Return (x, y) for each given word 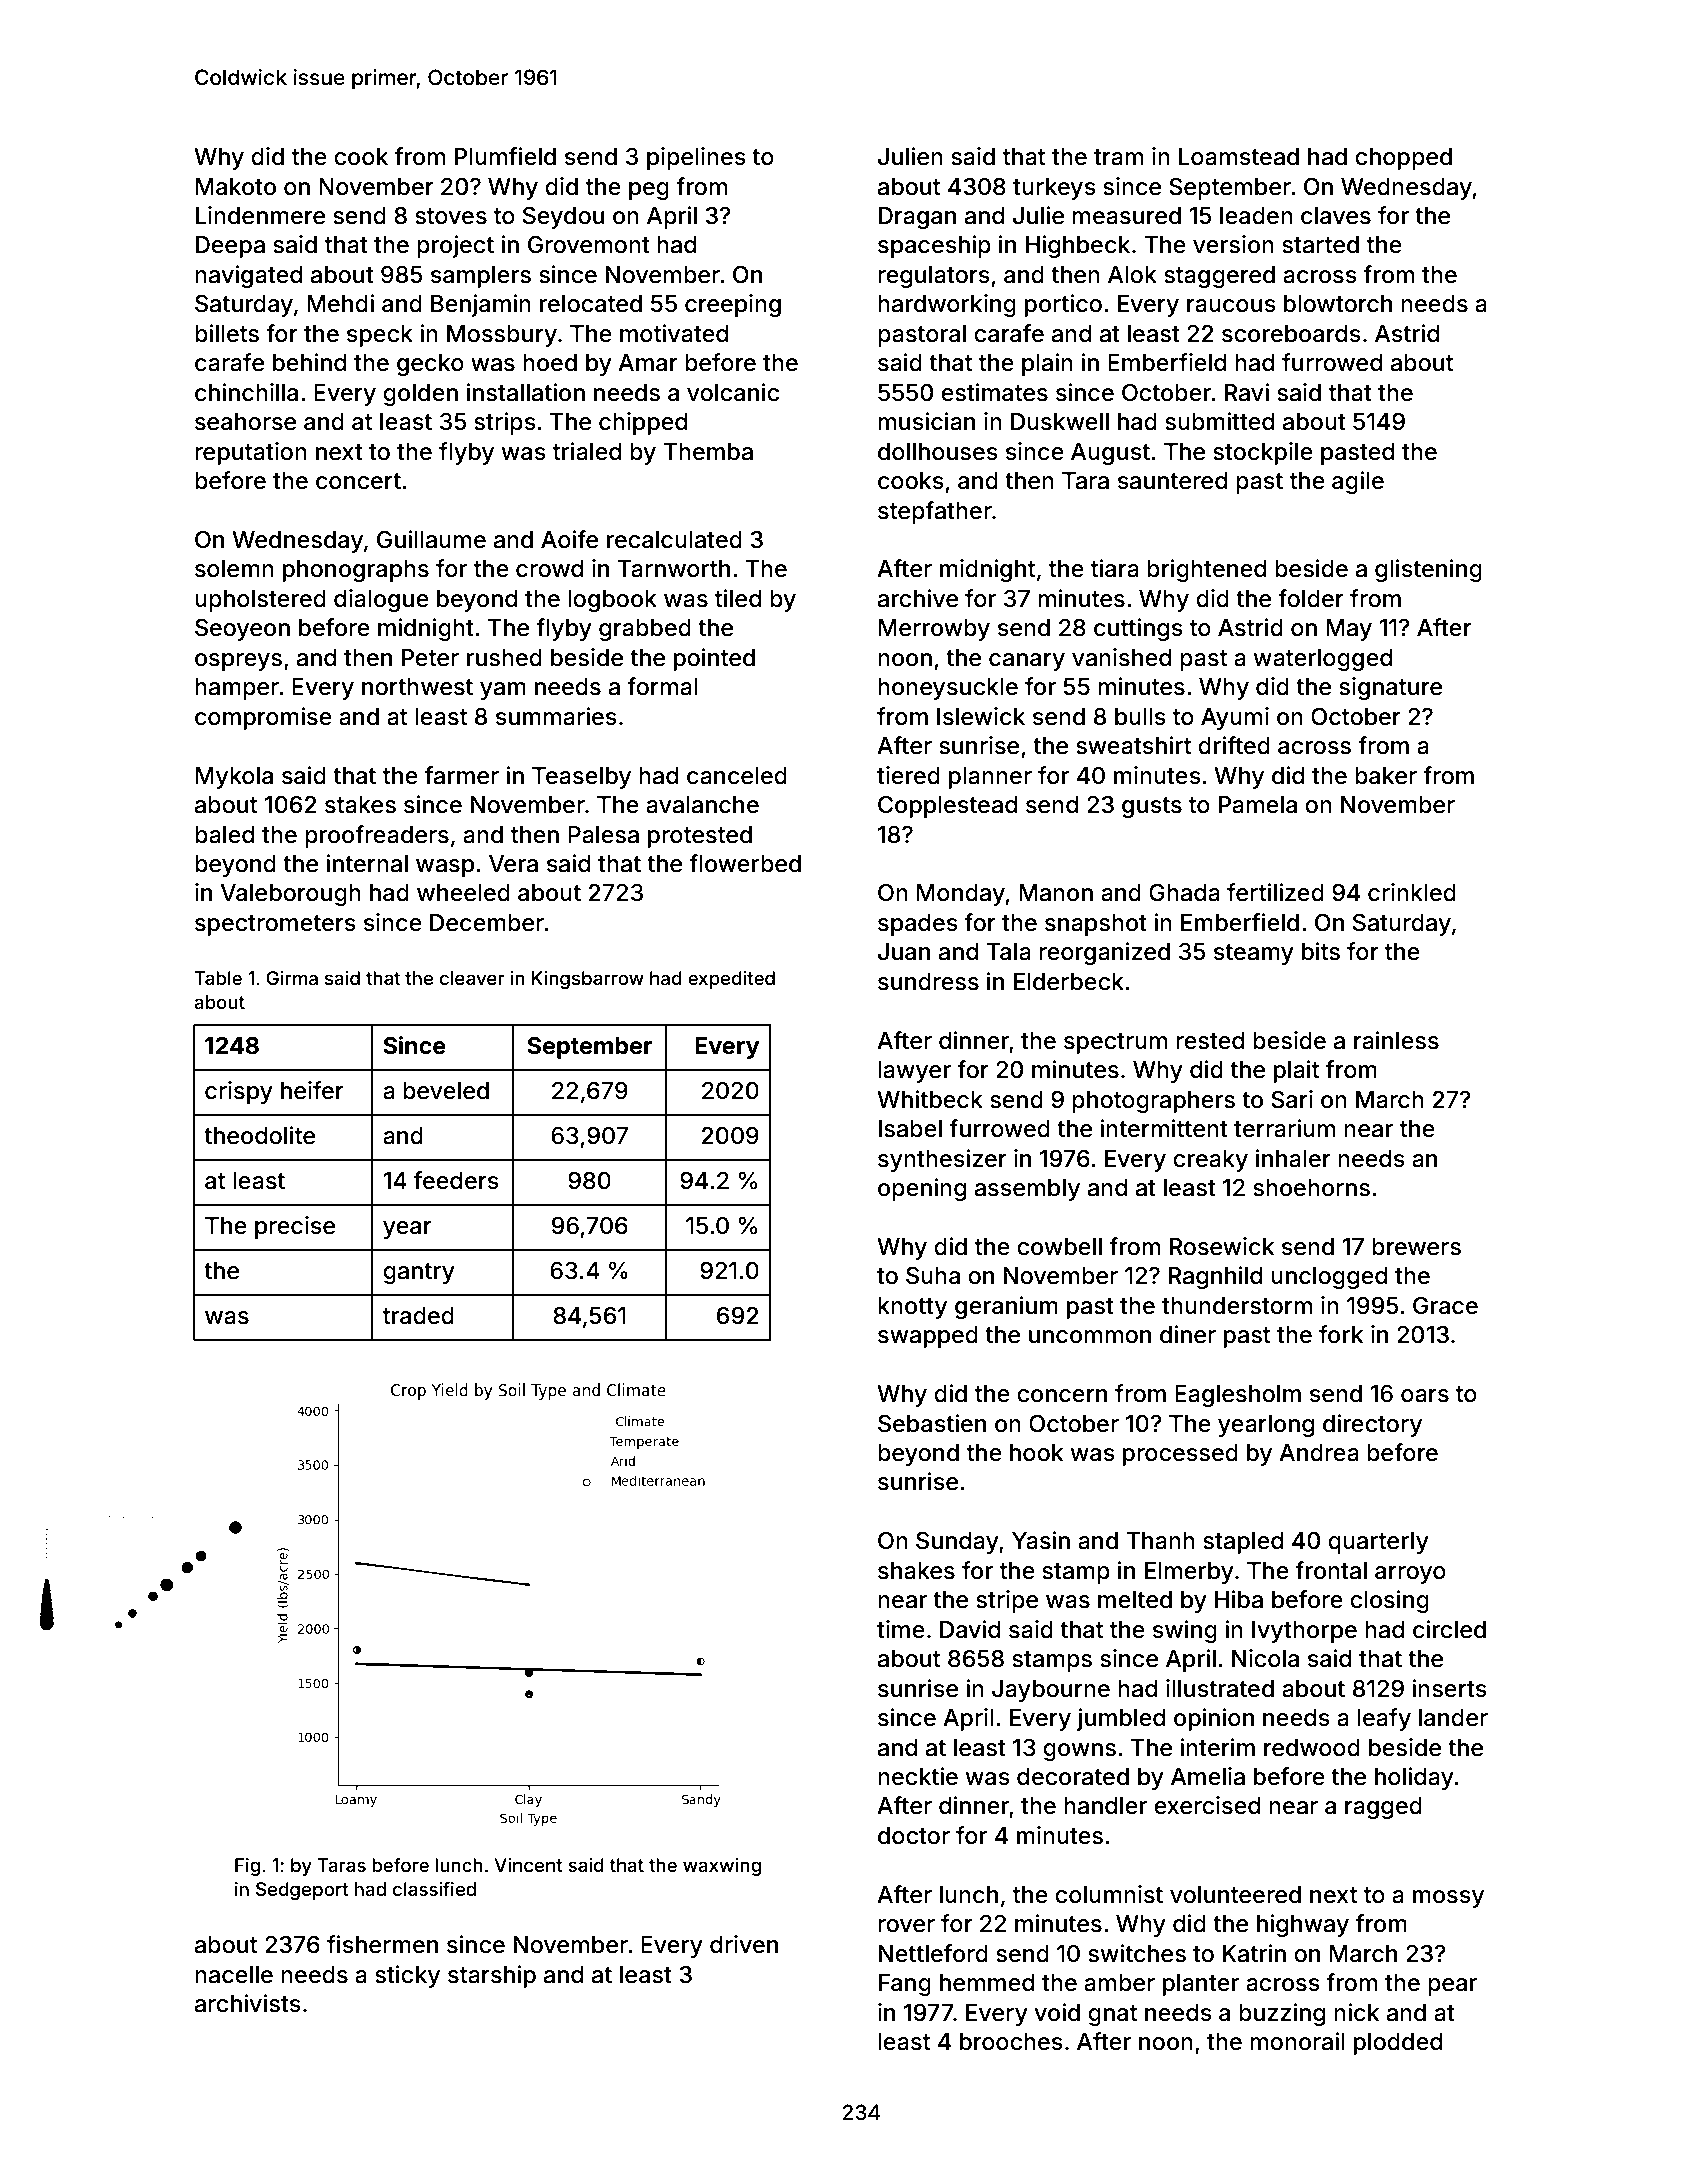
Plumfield (505, 156)
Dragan (917, 218)
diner (1188, 1334)
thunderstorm (1237, 1306)
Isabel (910, 1129)
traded (418, 1316)
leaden (1256, 216)
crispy (239, 1092)
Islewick (981, 716)
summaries (556, 716)
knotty (912, 1308)
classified (434, 1889)
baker (1386, 776)
